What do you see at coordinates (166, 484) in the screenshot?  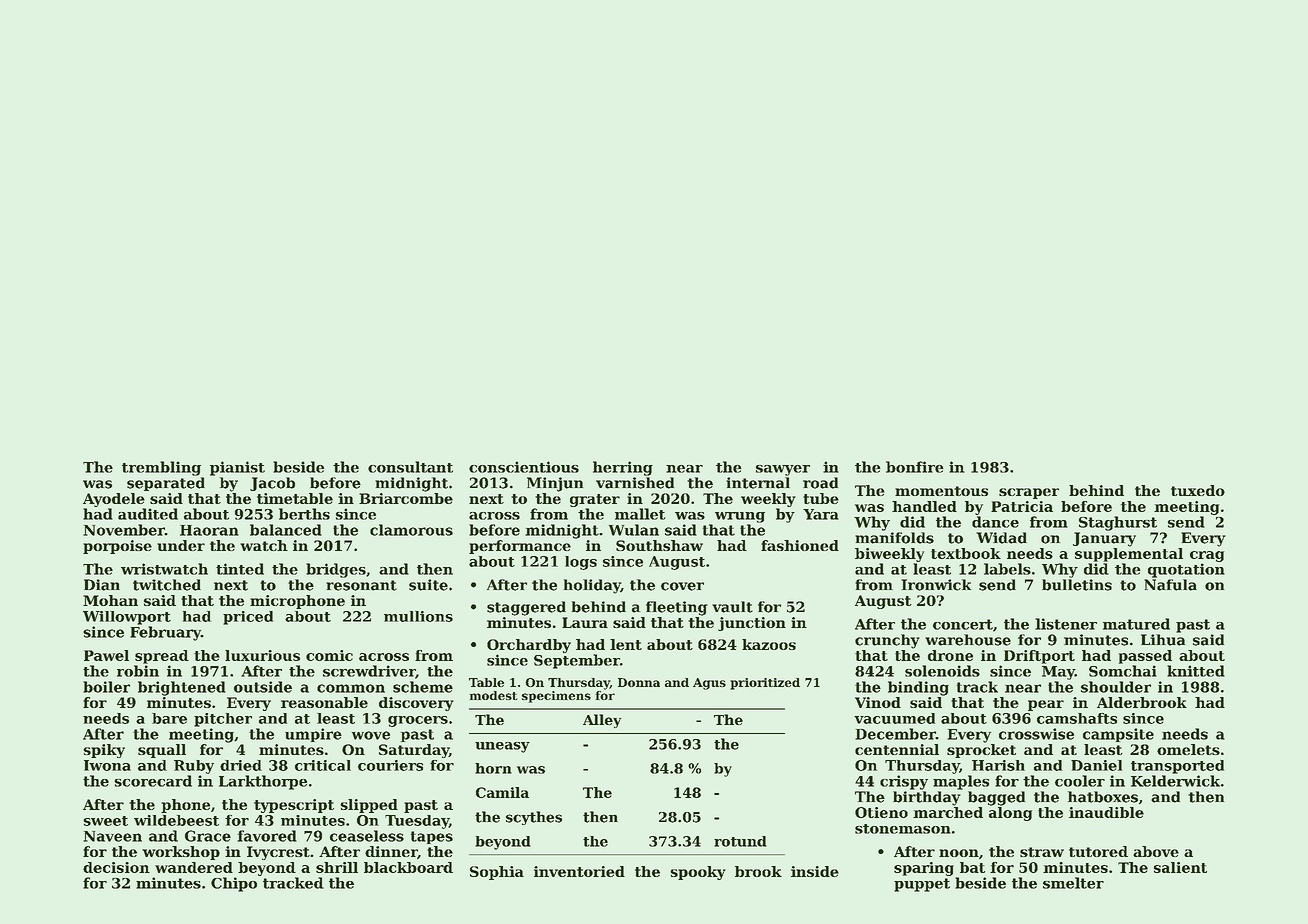 I see `separated` at bounding box center [166, 484].
